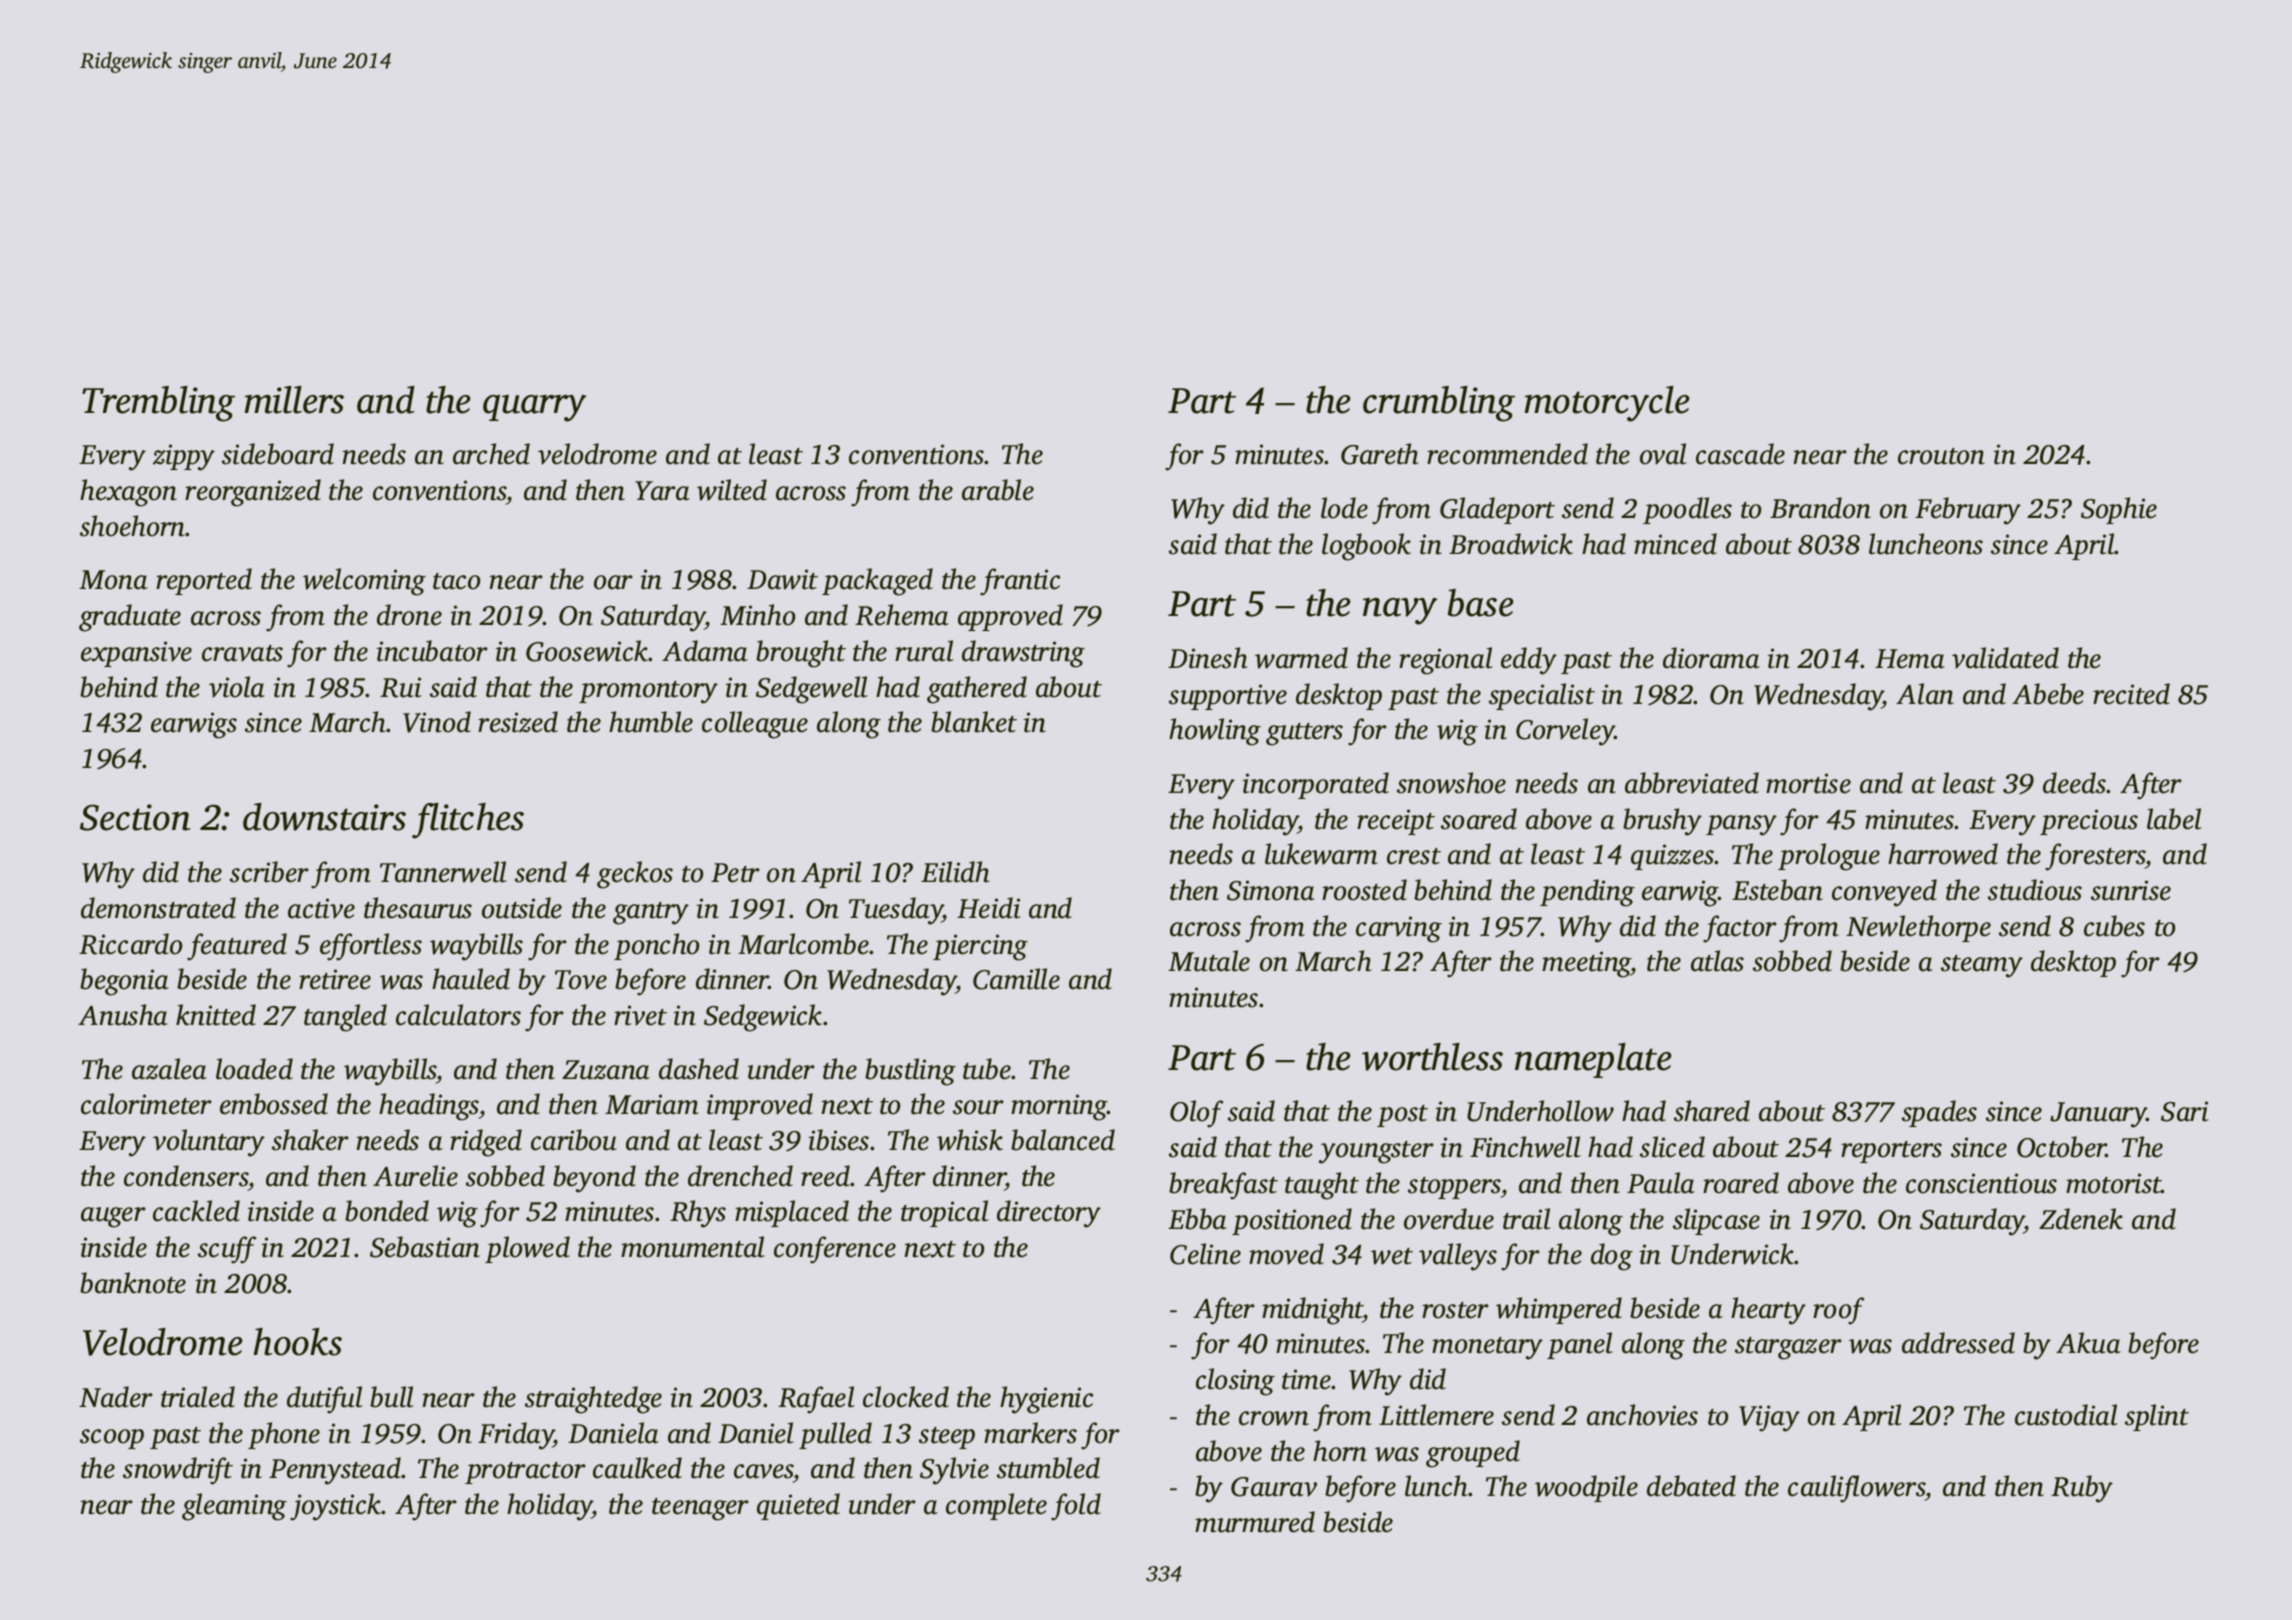  What do you see at coordinates (158, 908) in the document?
I see `demonstrated` at bounding box center [158, 908].
